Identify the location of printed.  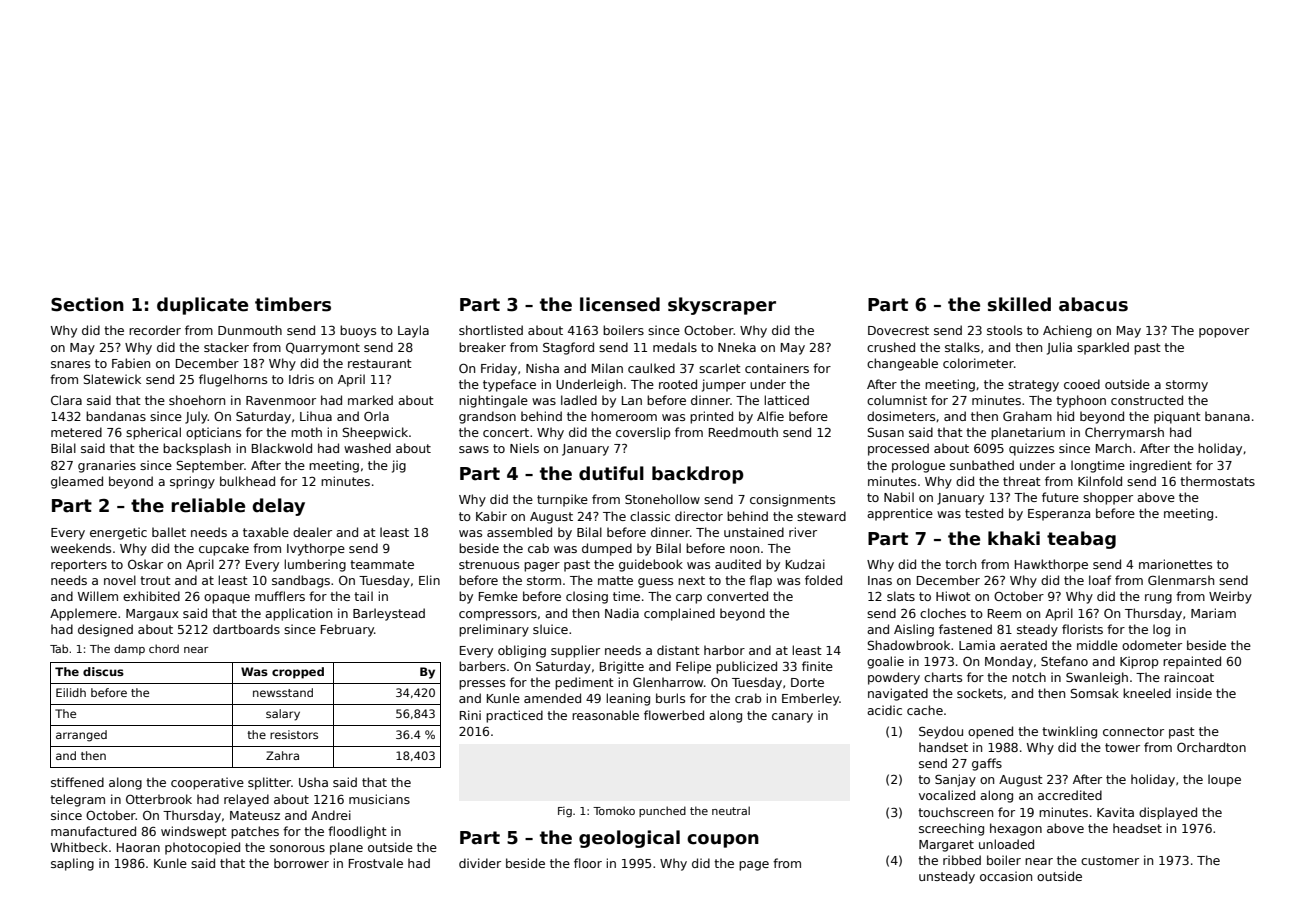
(711, 417).
